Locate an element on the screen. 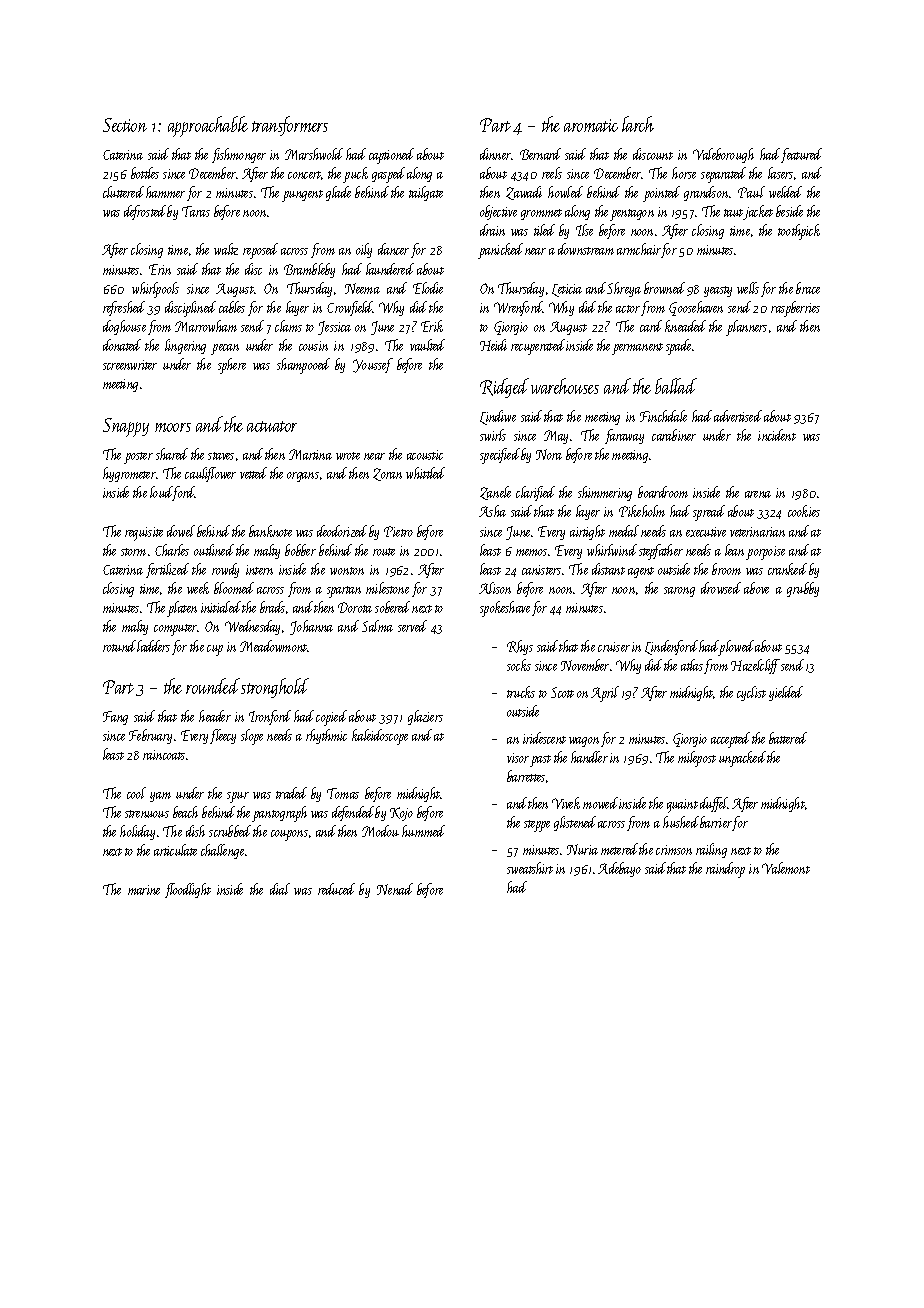 This screenshot has width=924, height=1308. aromatic is located at coordinates (591, 125).
